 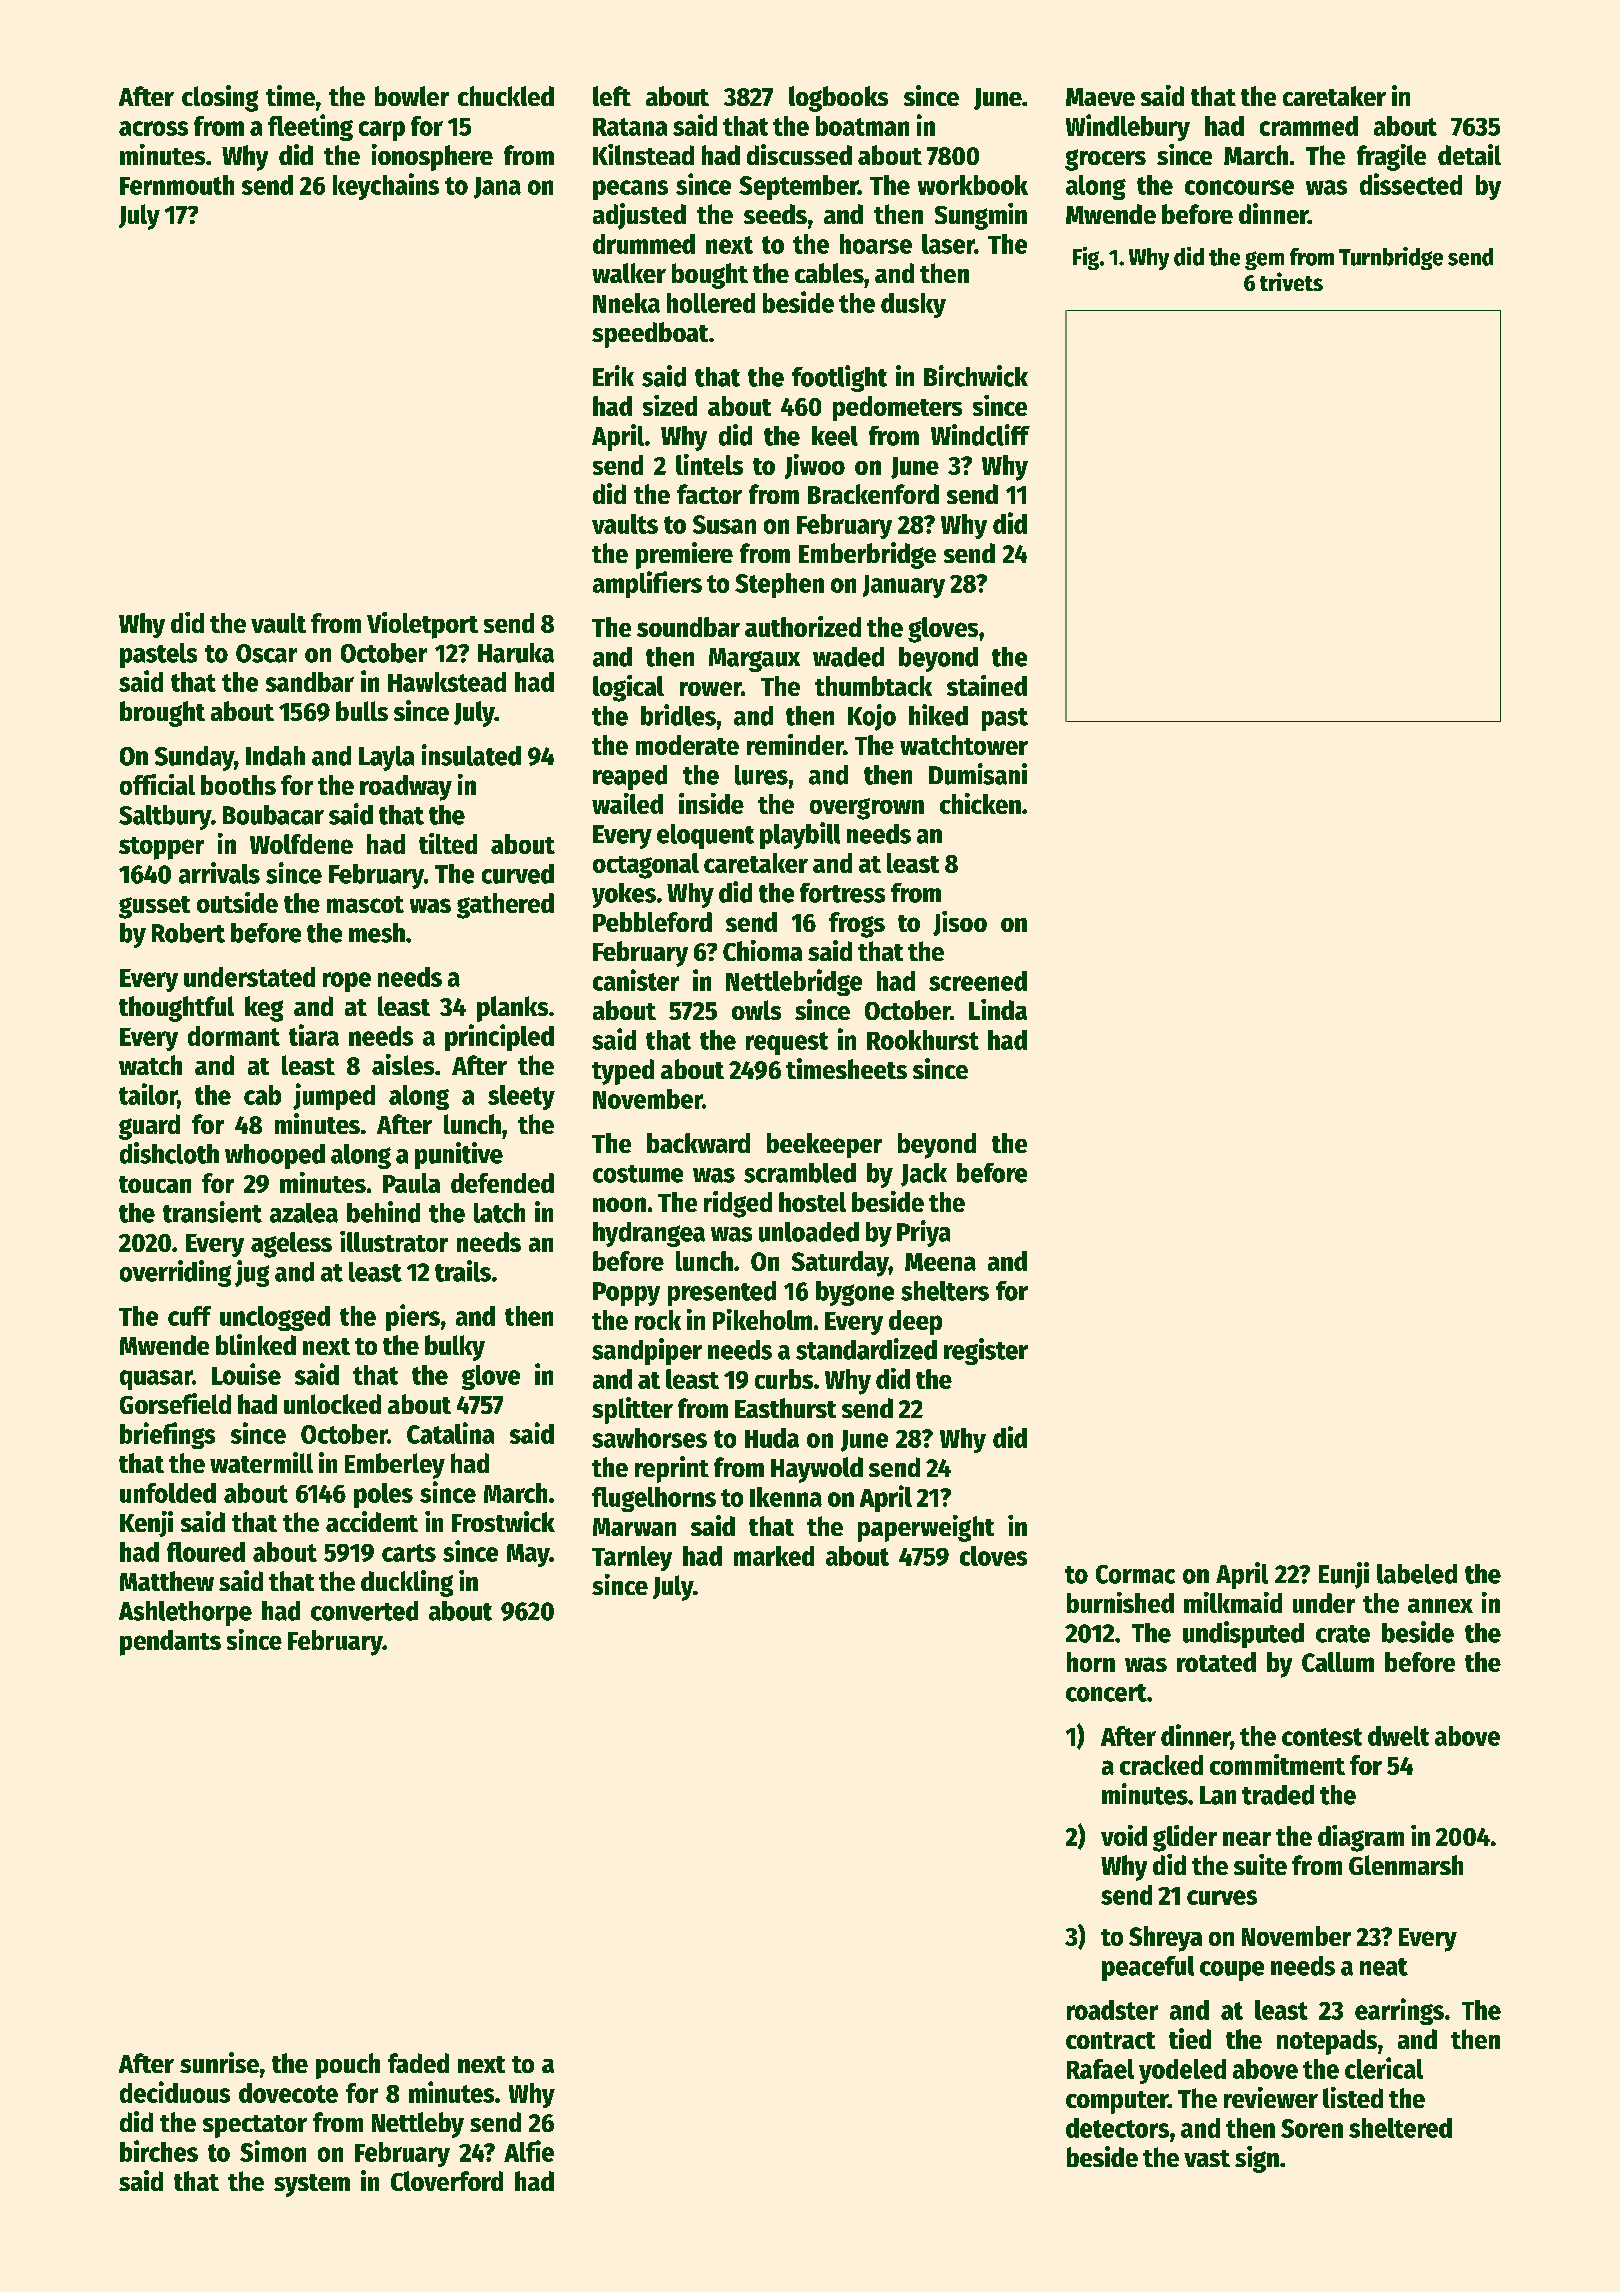 What do you see at coordinates (800, 835) in the image?
I see `playbill` at bounding box center [800, 835].
